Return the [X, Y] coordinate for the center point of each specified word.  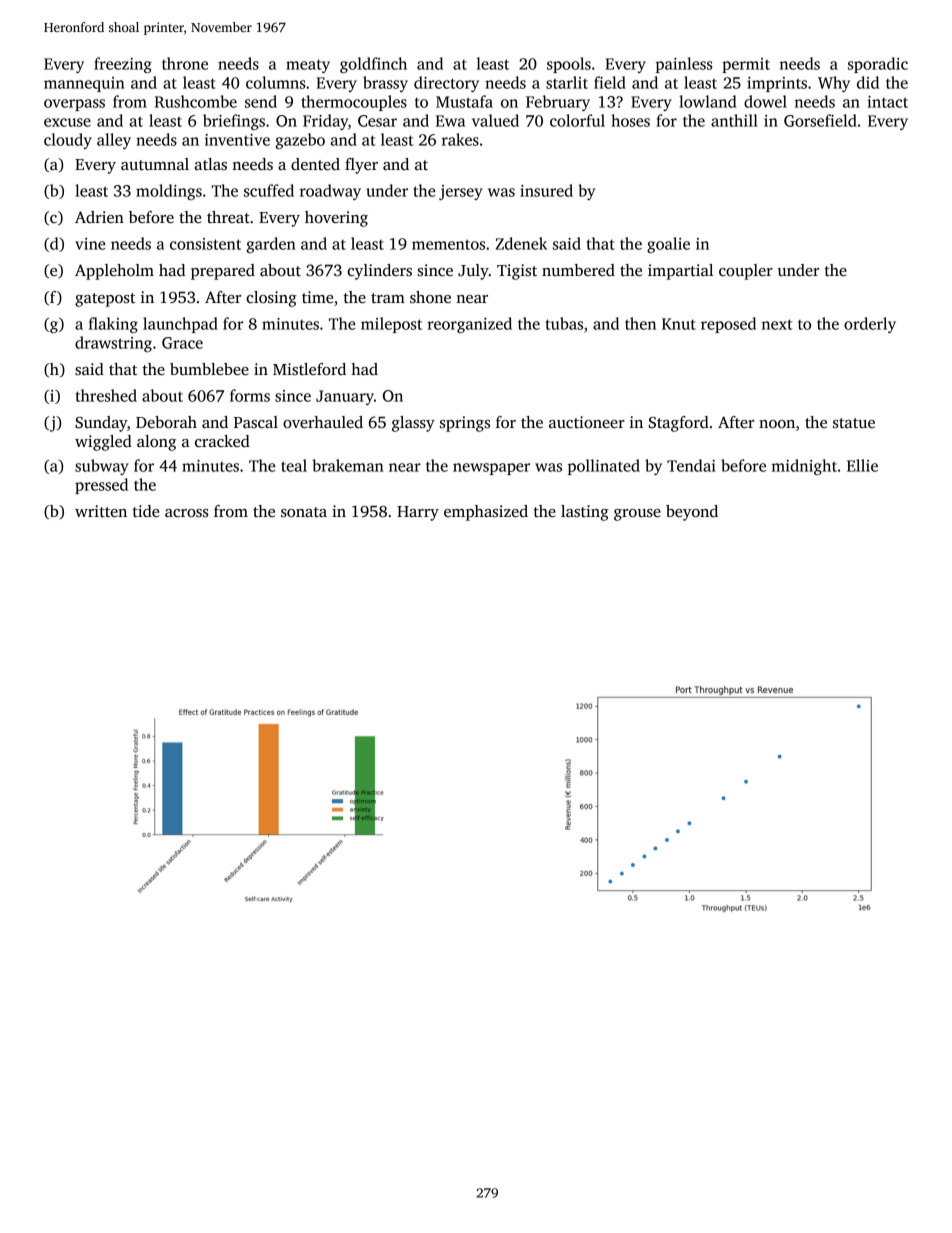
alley [114, 141]
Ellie [862, 465]
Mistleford [309, 369]
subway [102, 467]
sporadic [878, 65]
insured [546, 190]
